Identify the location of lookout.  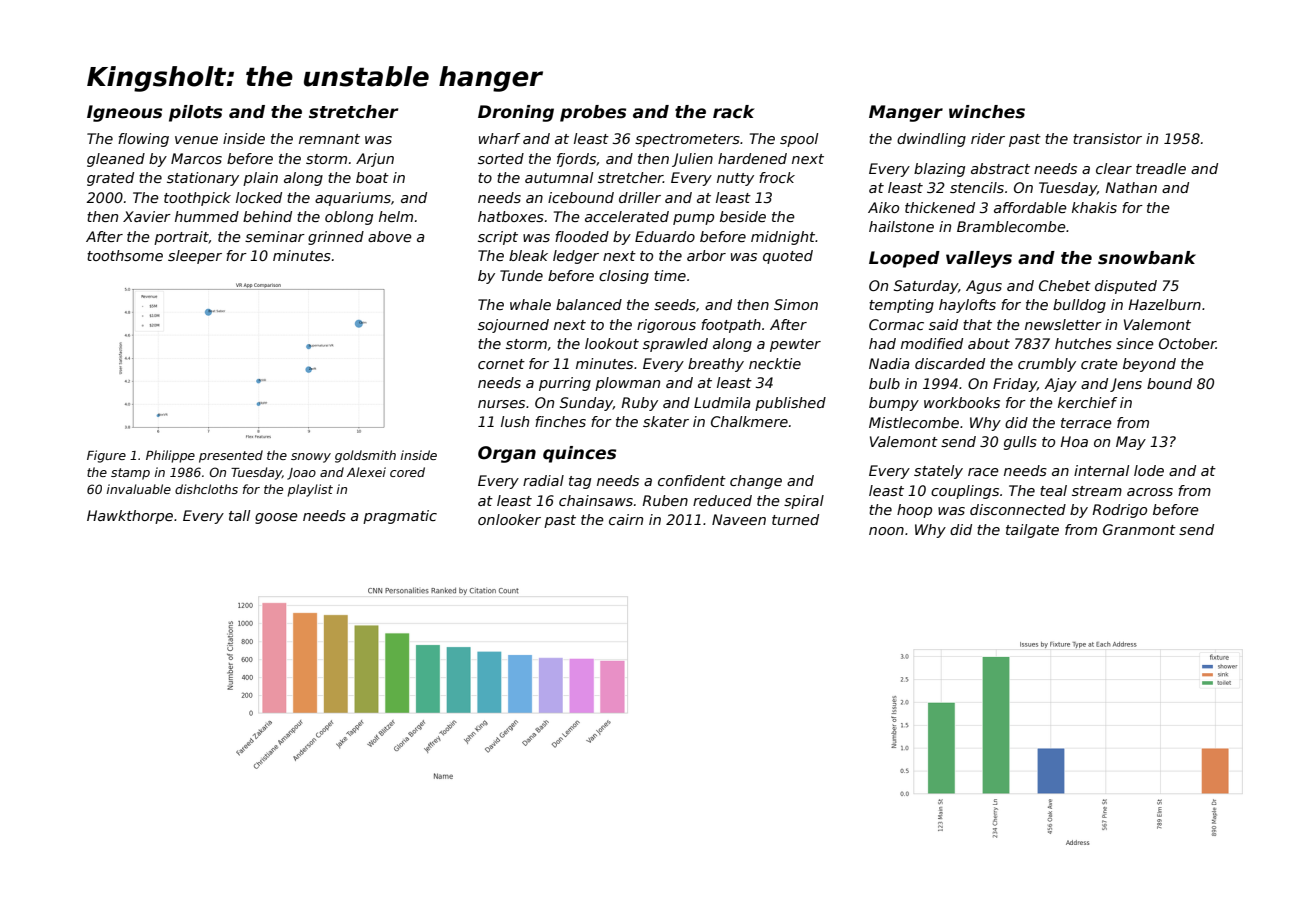
(612, 343).
